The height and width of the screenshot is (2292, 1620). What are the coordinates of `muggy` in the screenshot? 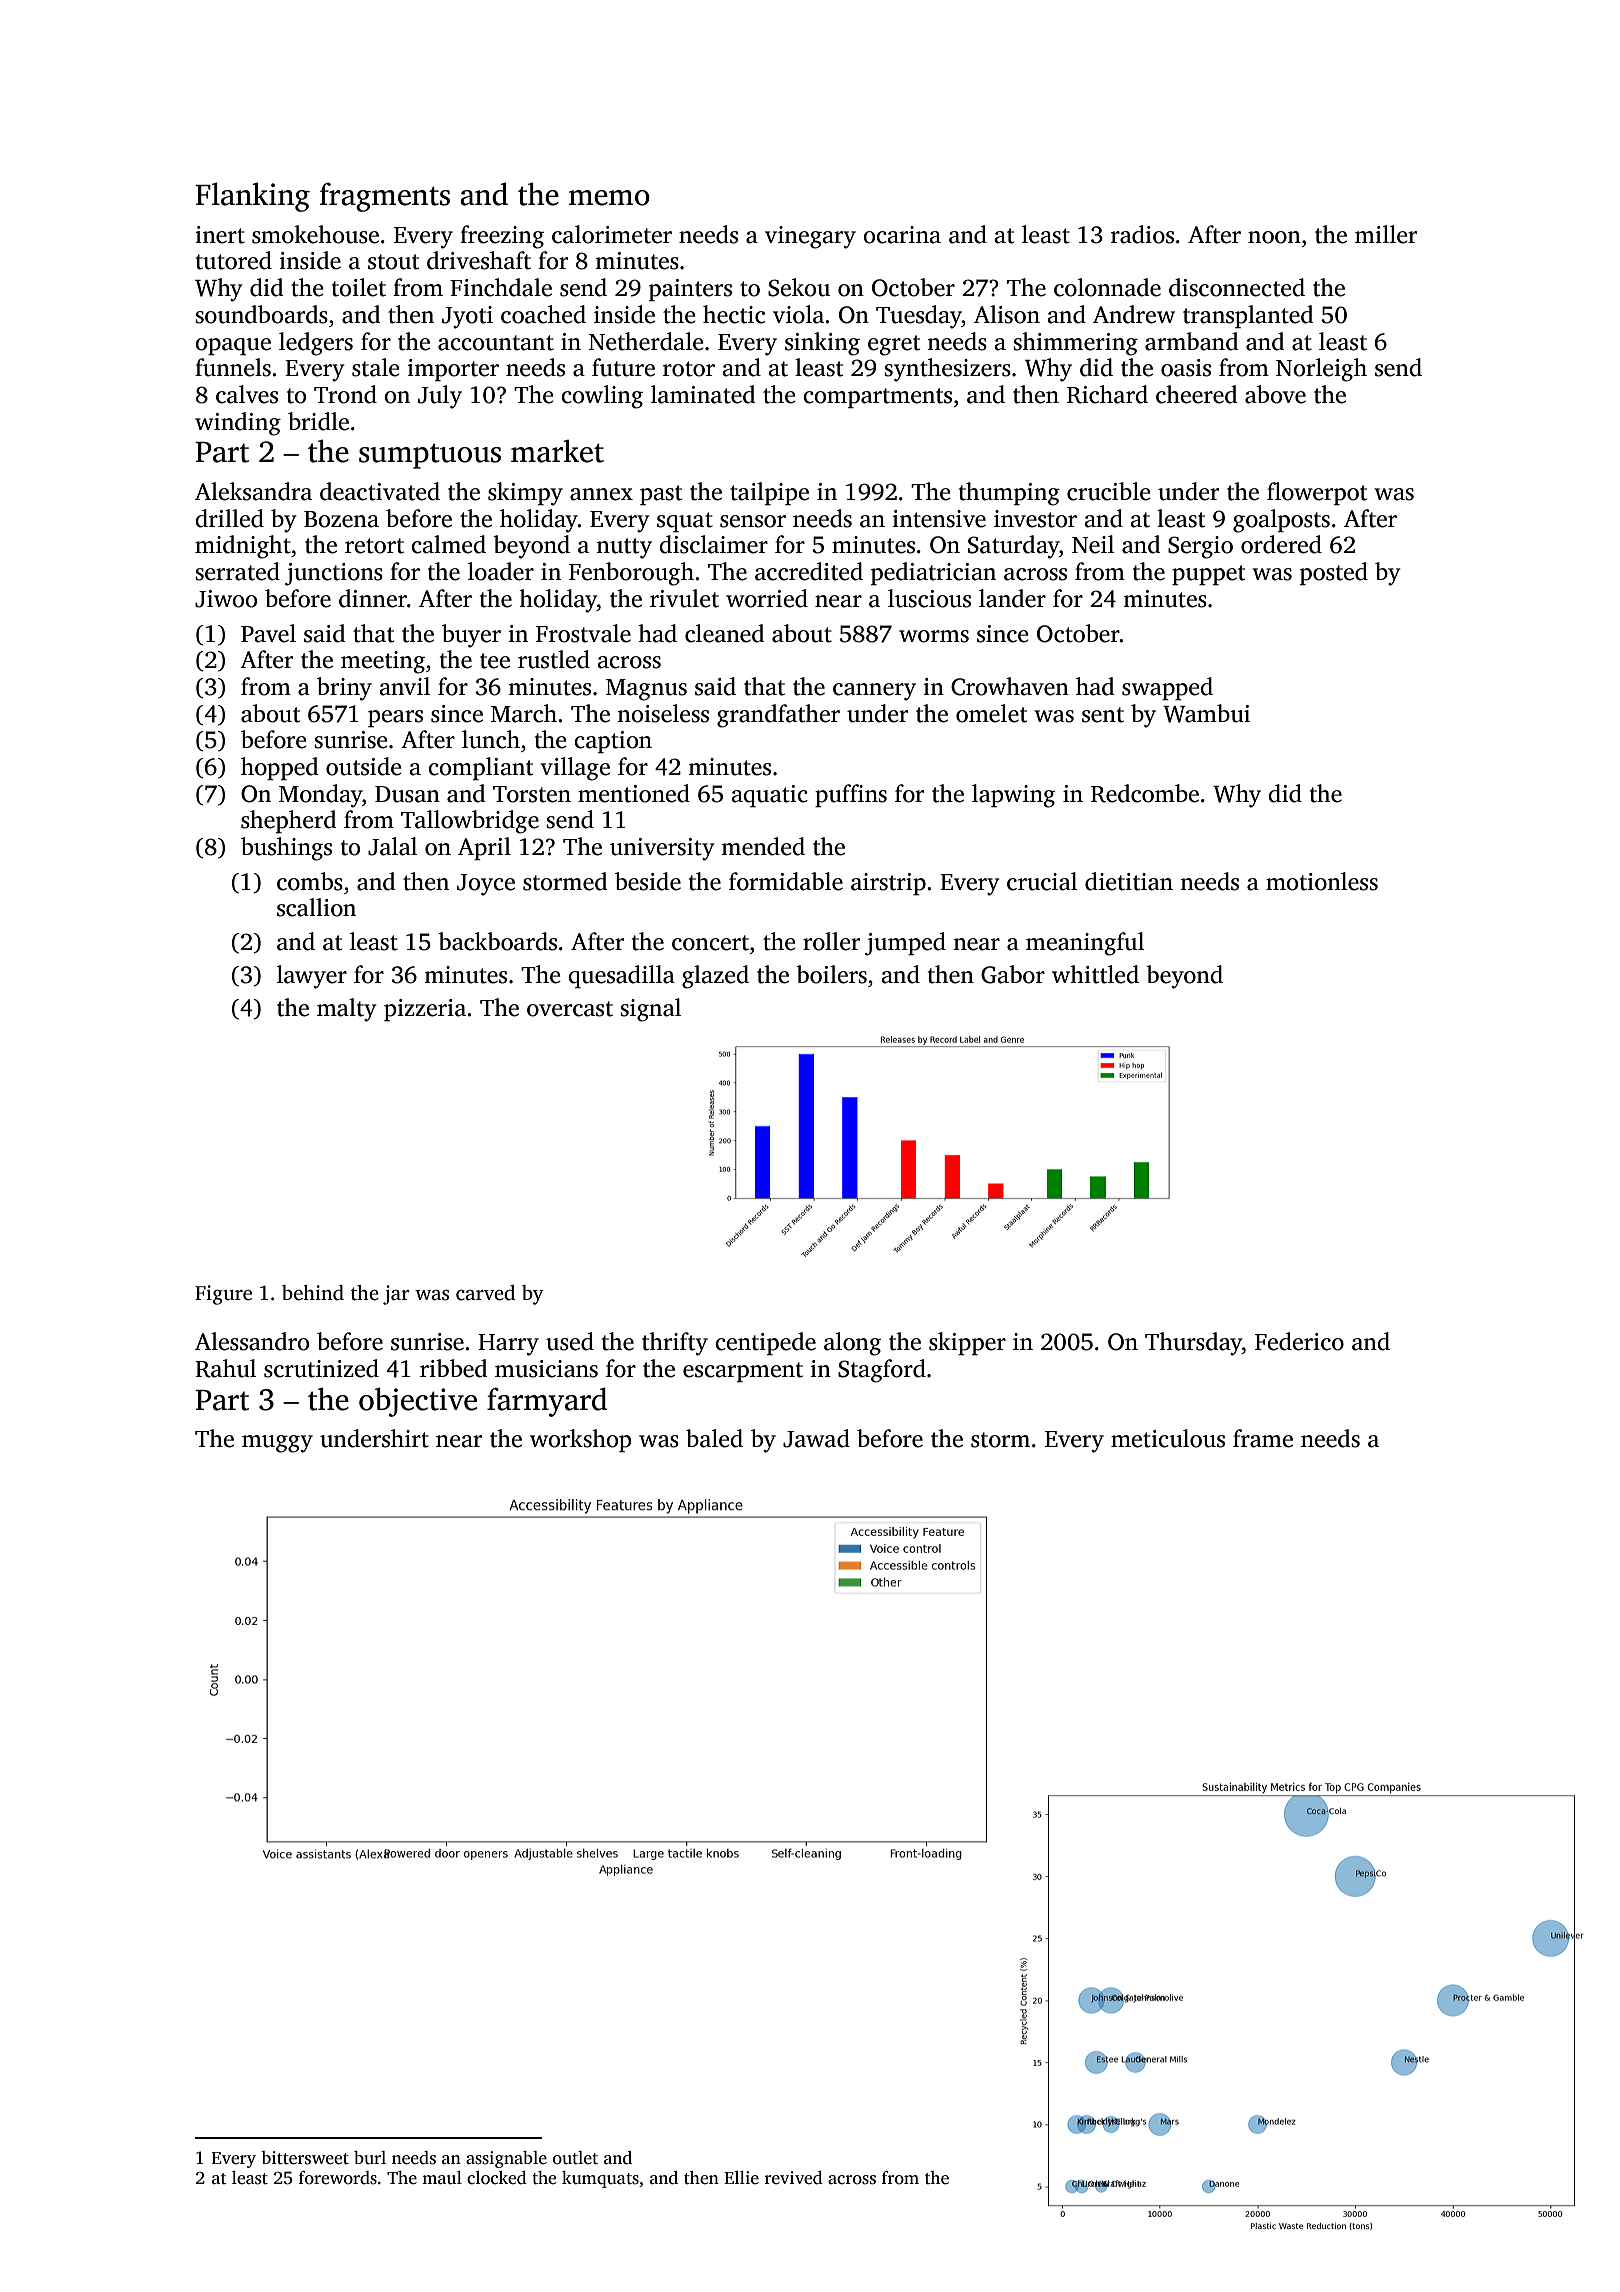 It's located at (277, 1444).
